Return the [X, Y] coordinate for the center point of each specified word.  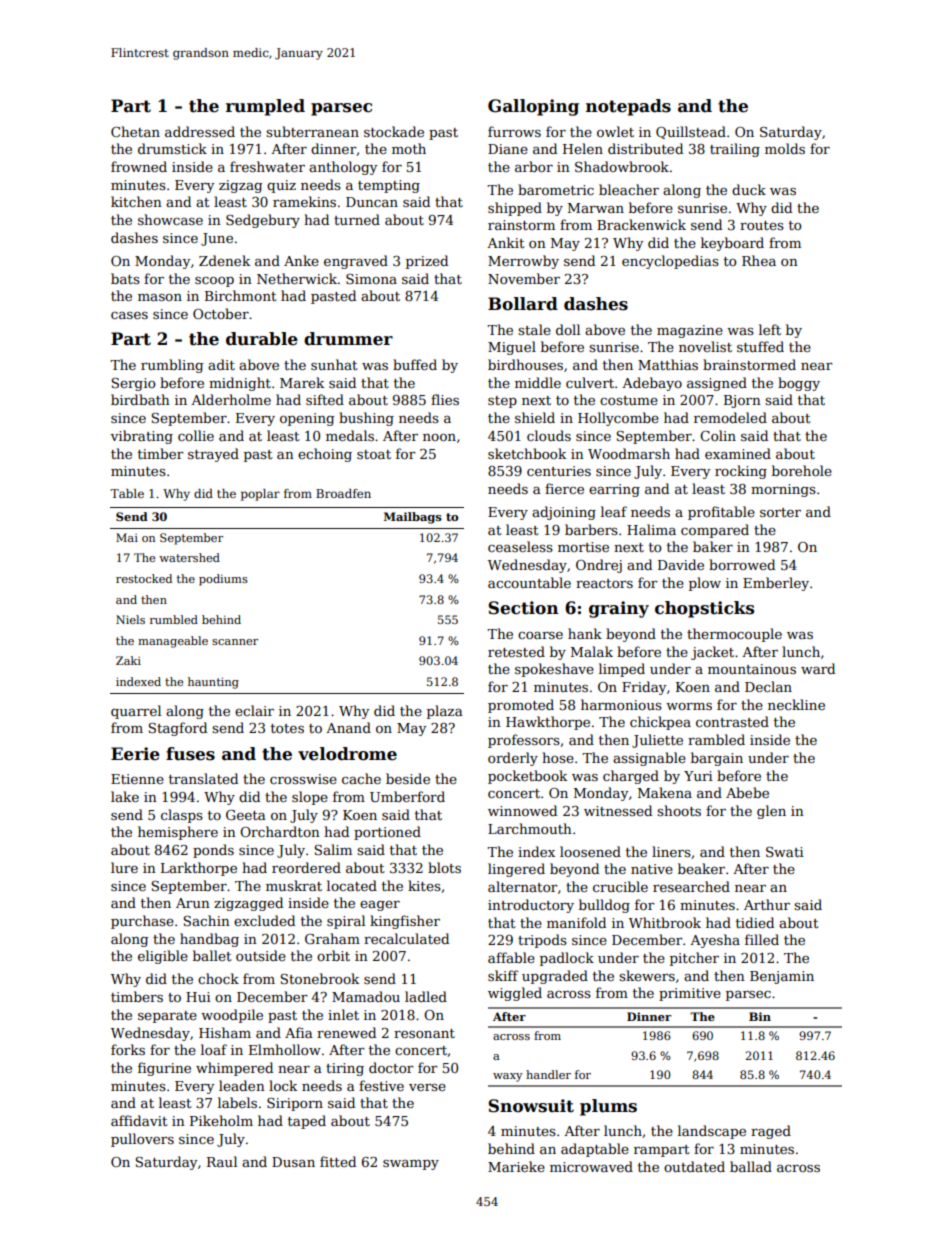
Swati [785, 852]
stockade [394, 131]
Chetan [135, 131]
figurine [164, 1069]
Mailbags [413, 518]
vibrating [141, 437]
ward [818, 668]
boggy [799, 384]
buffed [415, 364]
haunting [213, 683]
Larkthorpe [199, 869]
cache [361, 778]
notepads [628, 107]
